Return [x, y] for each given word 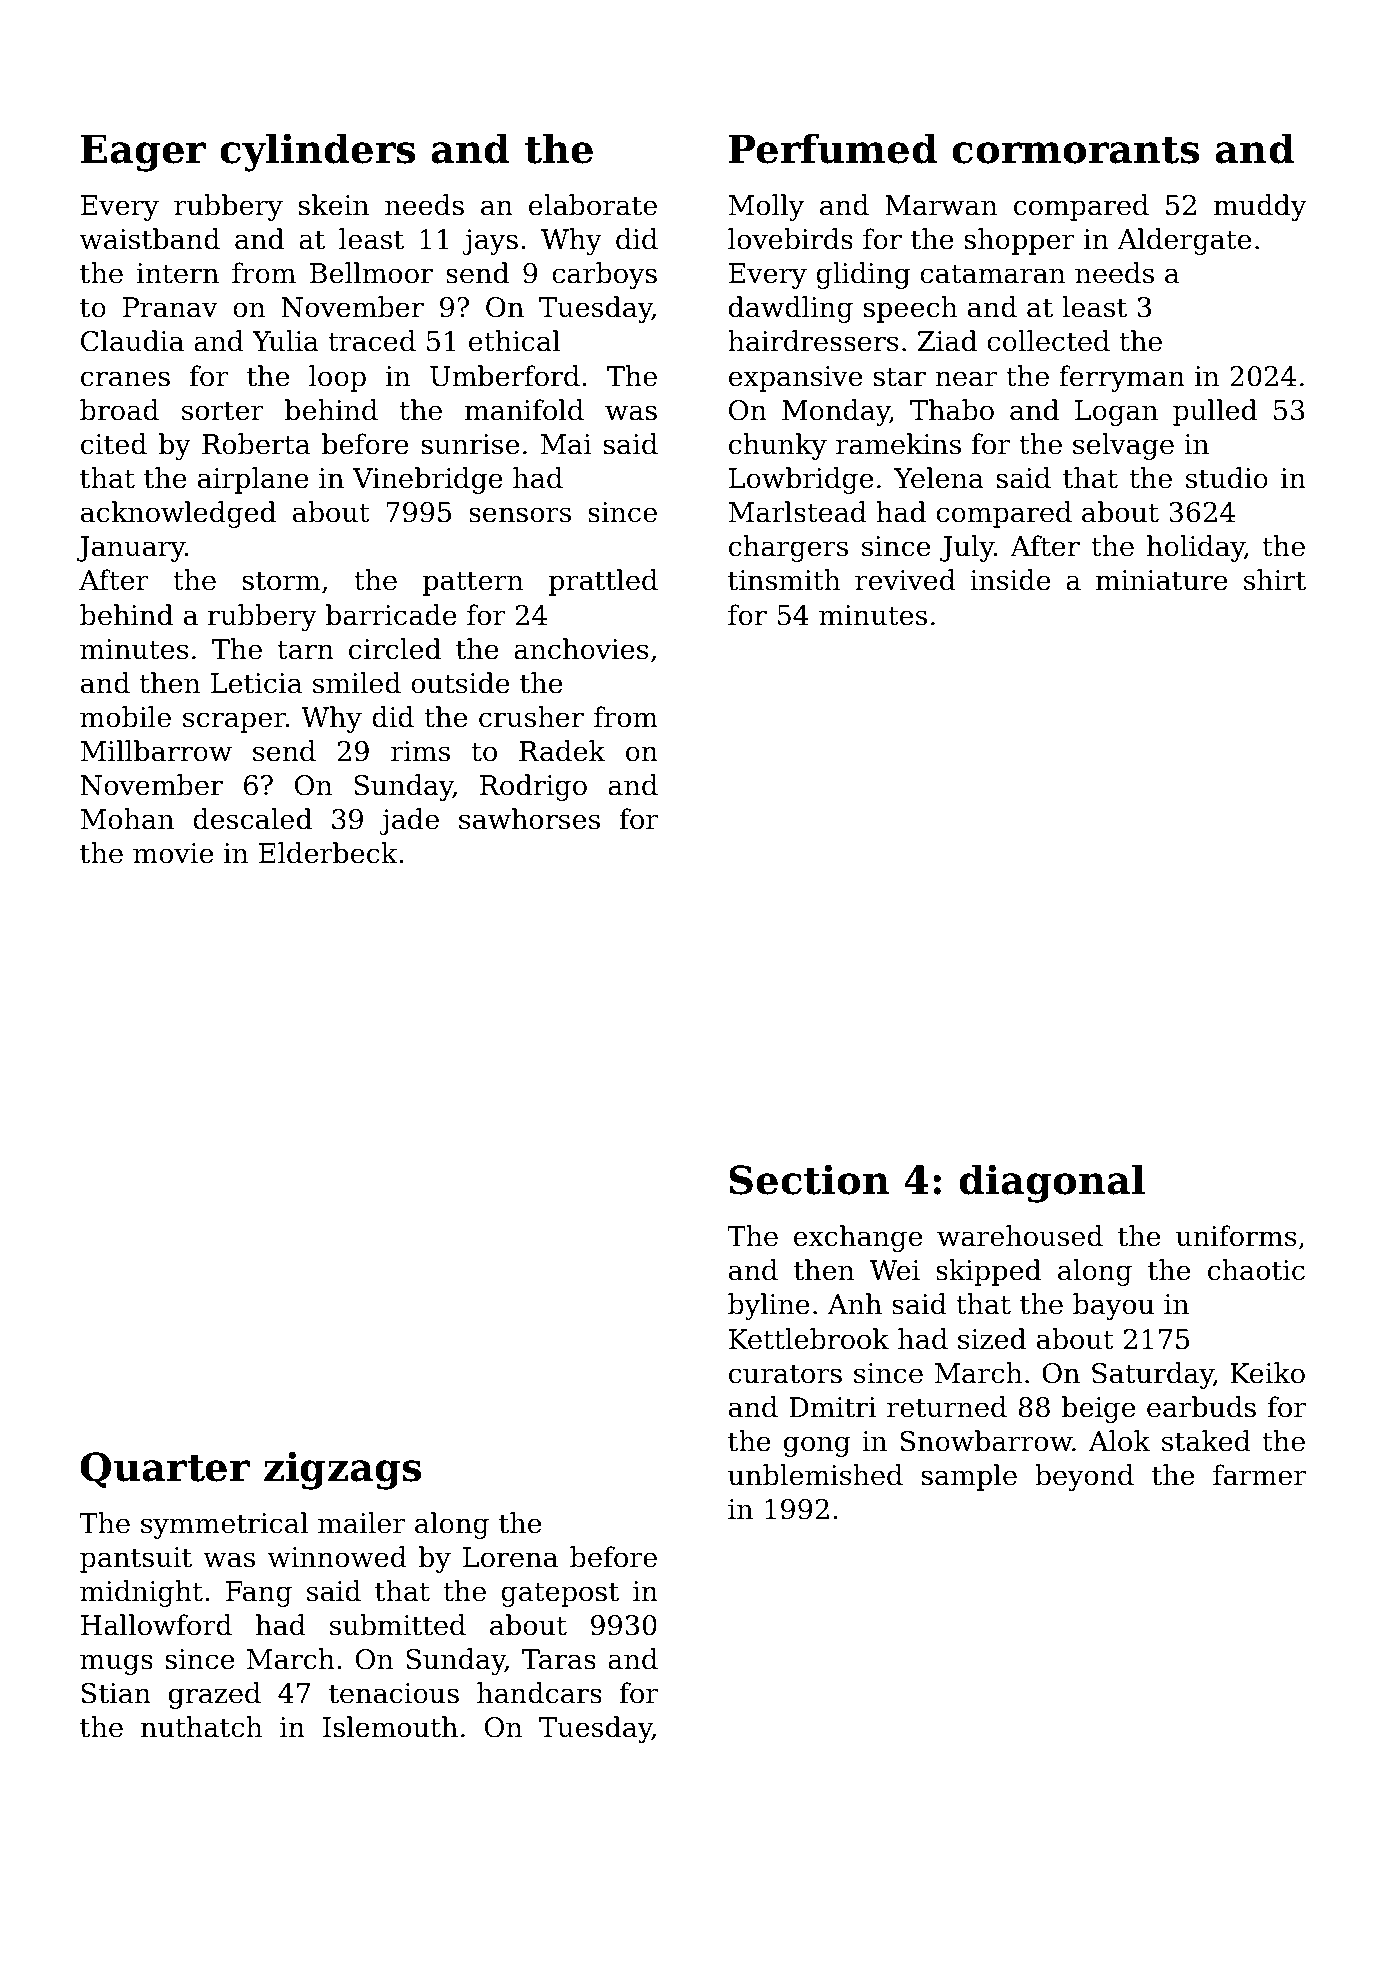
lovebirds [790, 239]
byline [769, 1306]
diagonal [1052, 1183]
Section [809, 1179]
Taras [559, 1659]
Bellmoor [371, 273]
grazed [215, 1695]
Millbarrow [156, 751]
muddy [1260, 207]
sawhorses [529, 819]
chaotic [1256, 1270]
